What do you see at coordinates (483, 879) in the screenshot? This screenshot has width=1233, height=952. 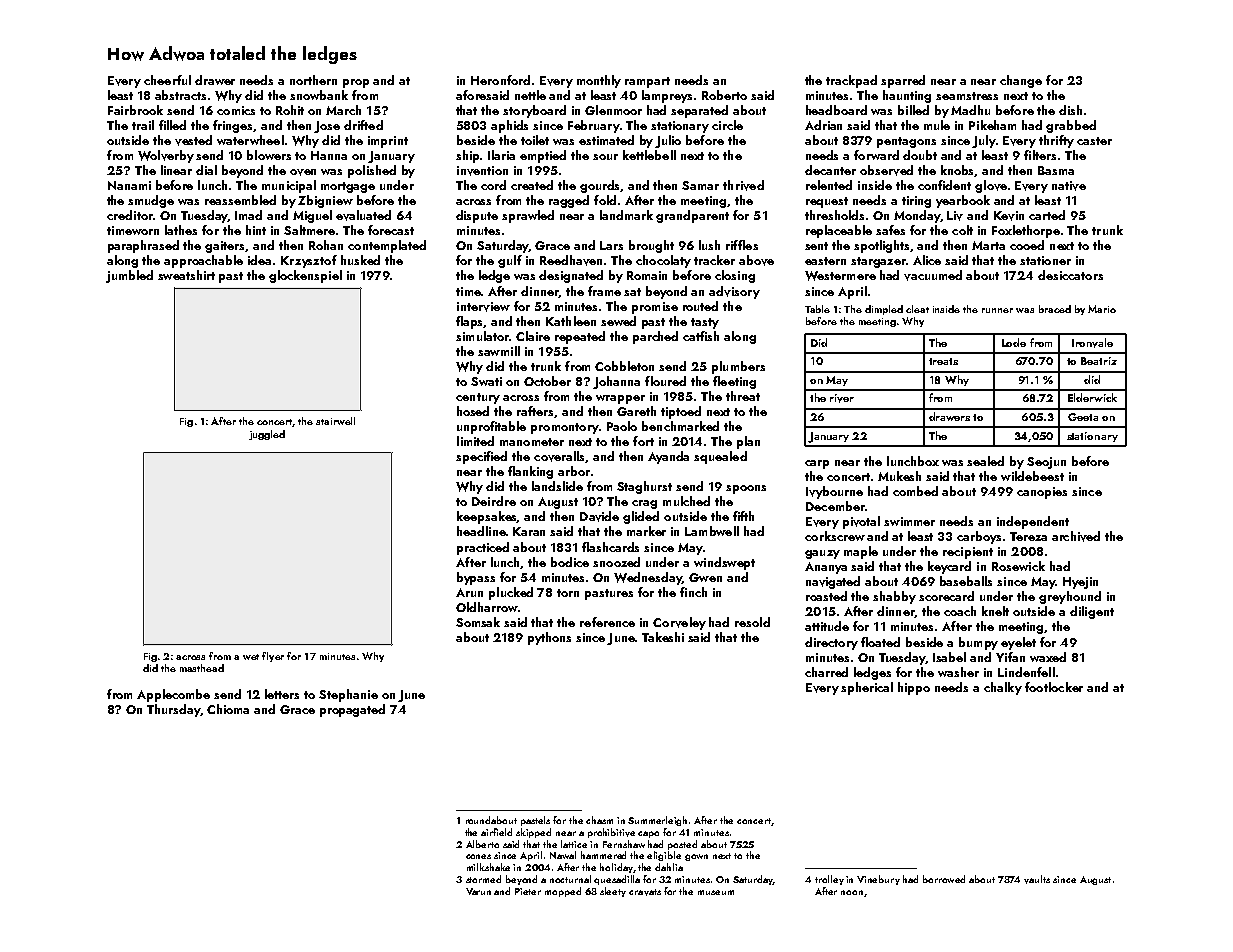 I see `stormed` at bounding box center [483, 879].
